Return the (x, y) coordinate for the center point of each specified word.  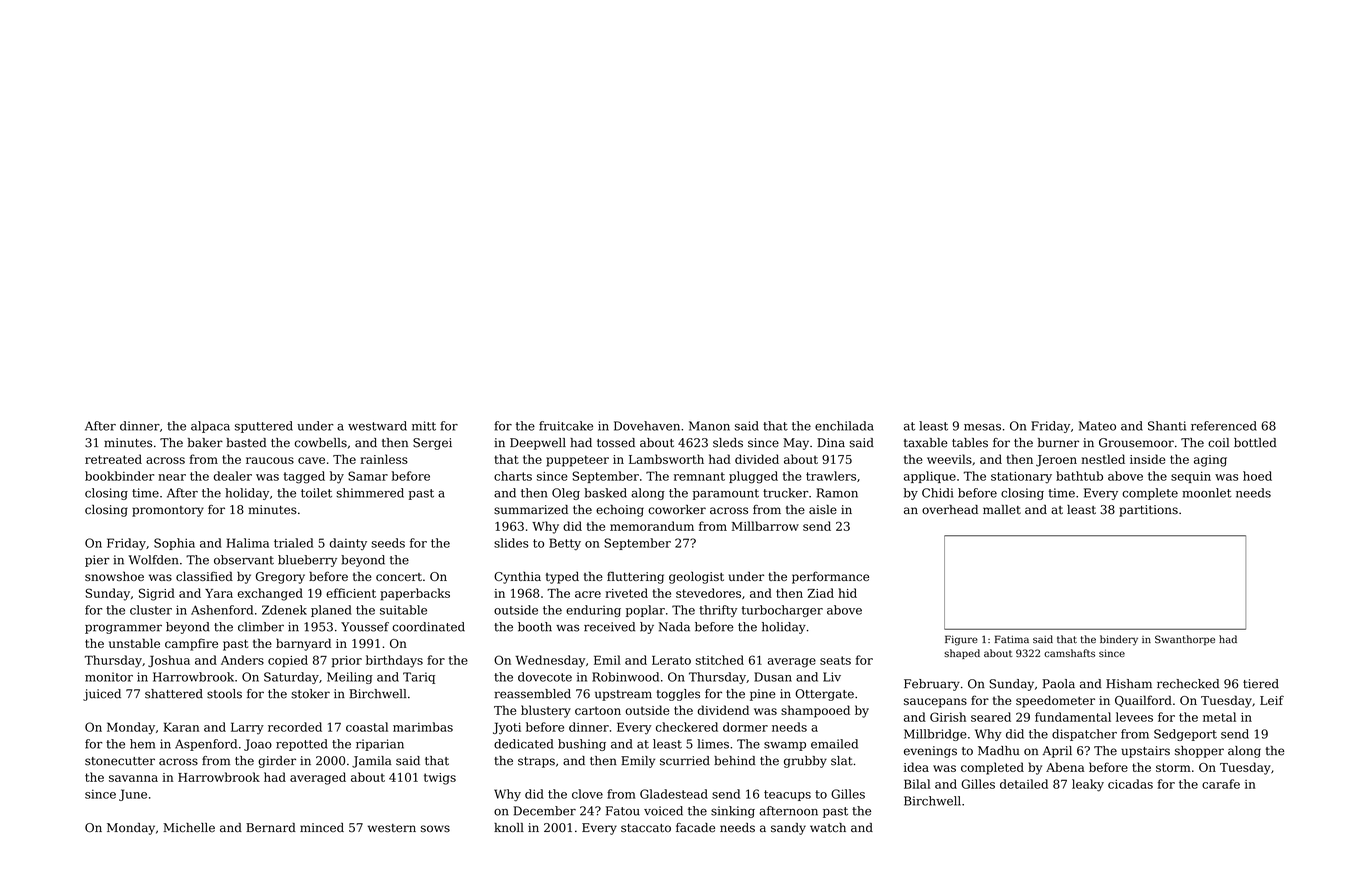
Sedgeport (1185, 735)
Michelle (189, 828)
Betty (565, 544)
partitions (1148, 511)
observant (244, 560)
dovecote (545, 677)
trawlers (831, 476)
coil (1218, 443)
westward (377, 426)
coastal (367, 727)
